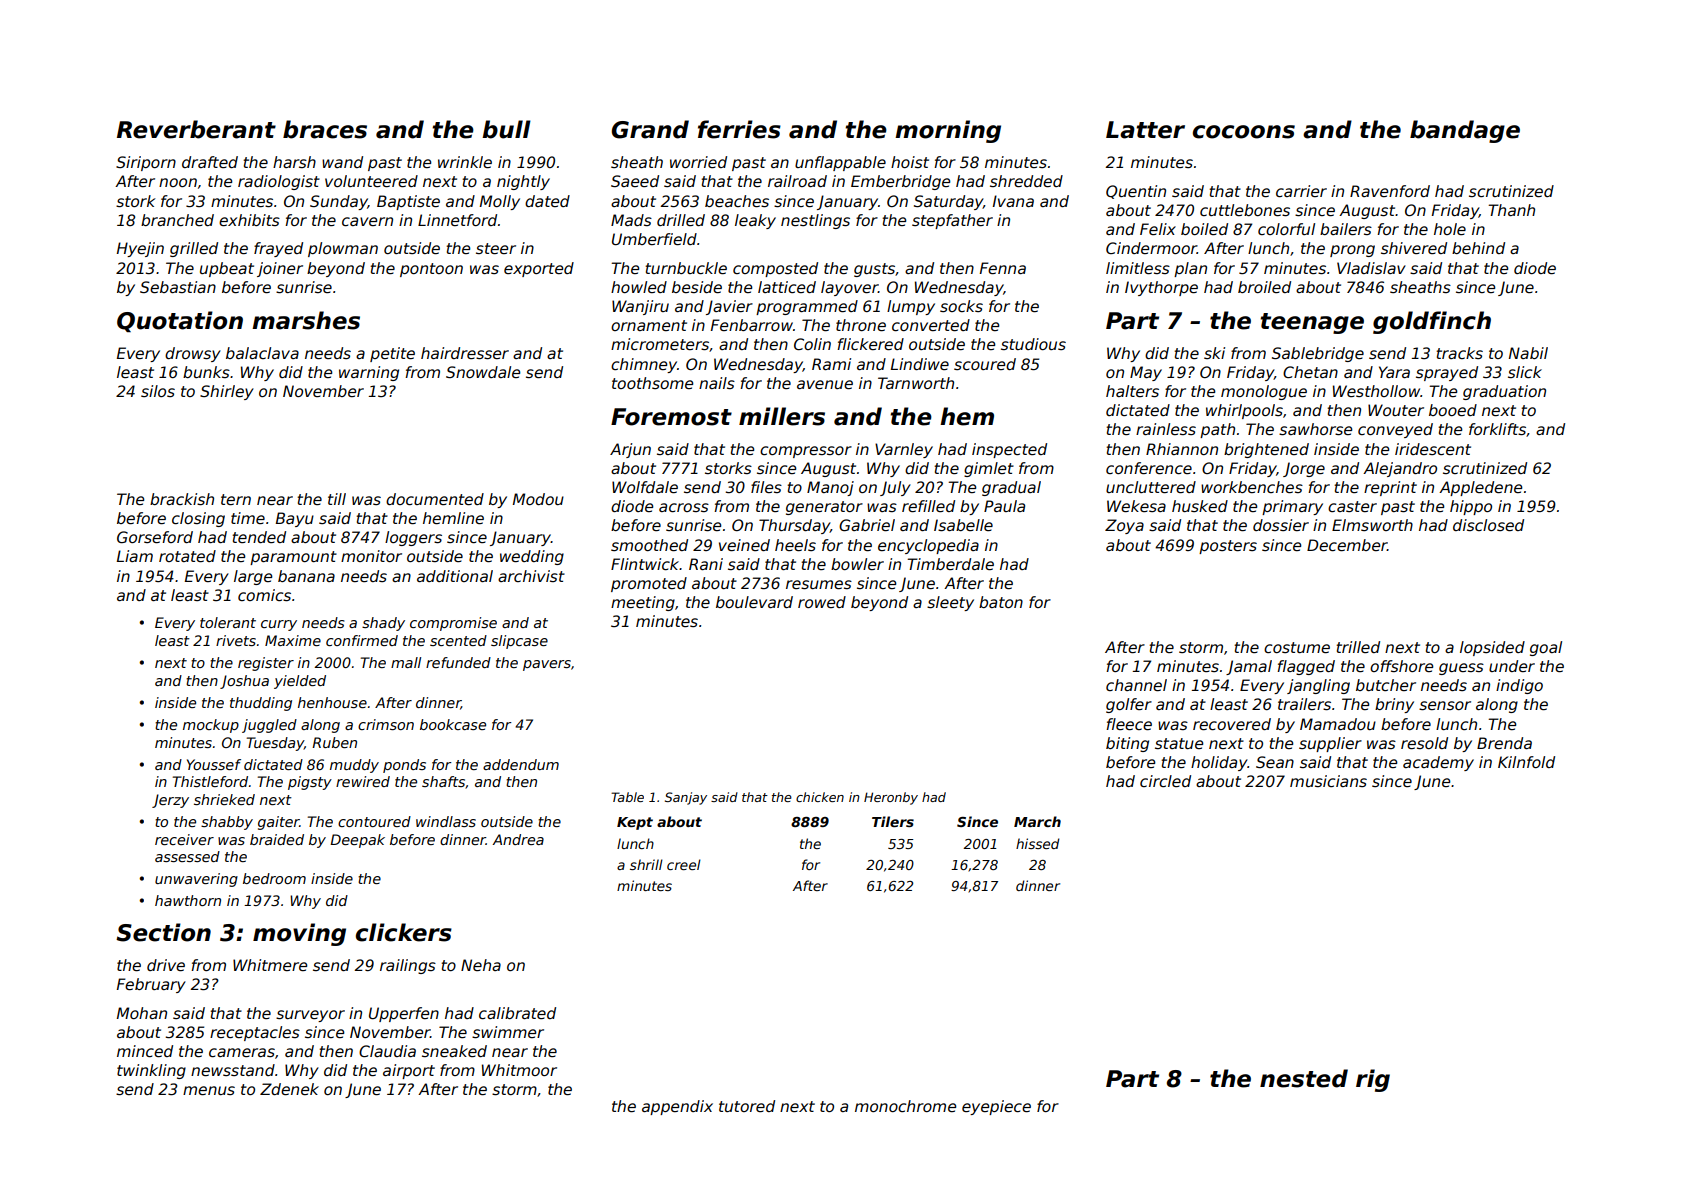  Describe the element at coordinates (849, 288) in the image. I see `layover` at that location.
